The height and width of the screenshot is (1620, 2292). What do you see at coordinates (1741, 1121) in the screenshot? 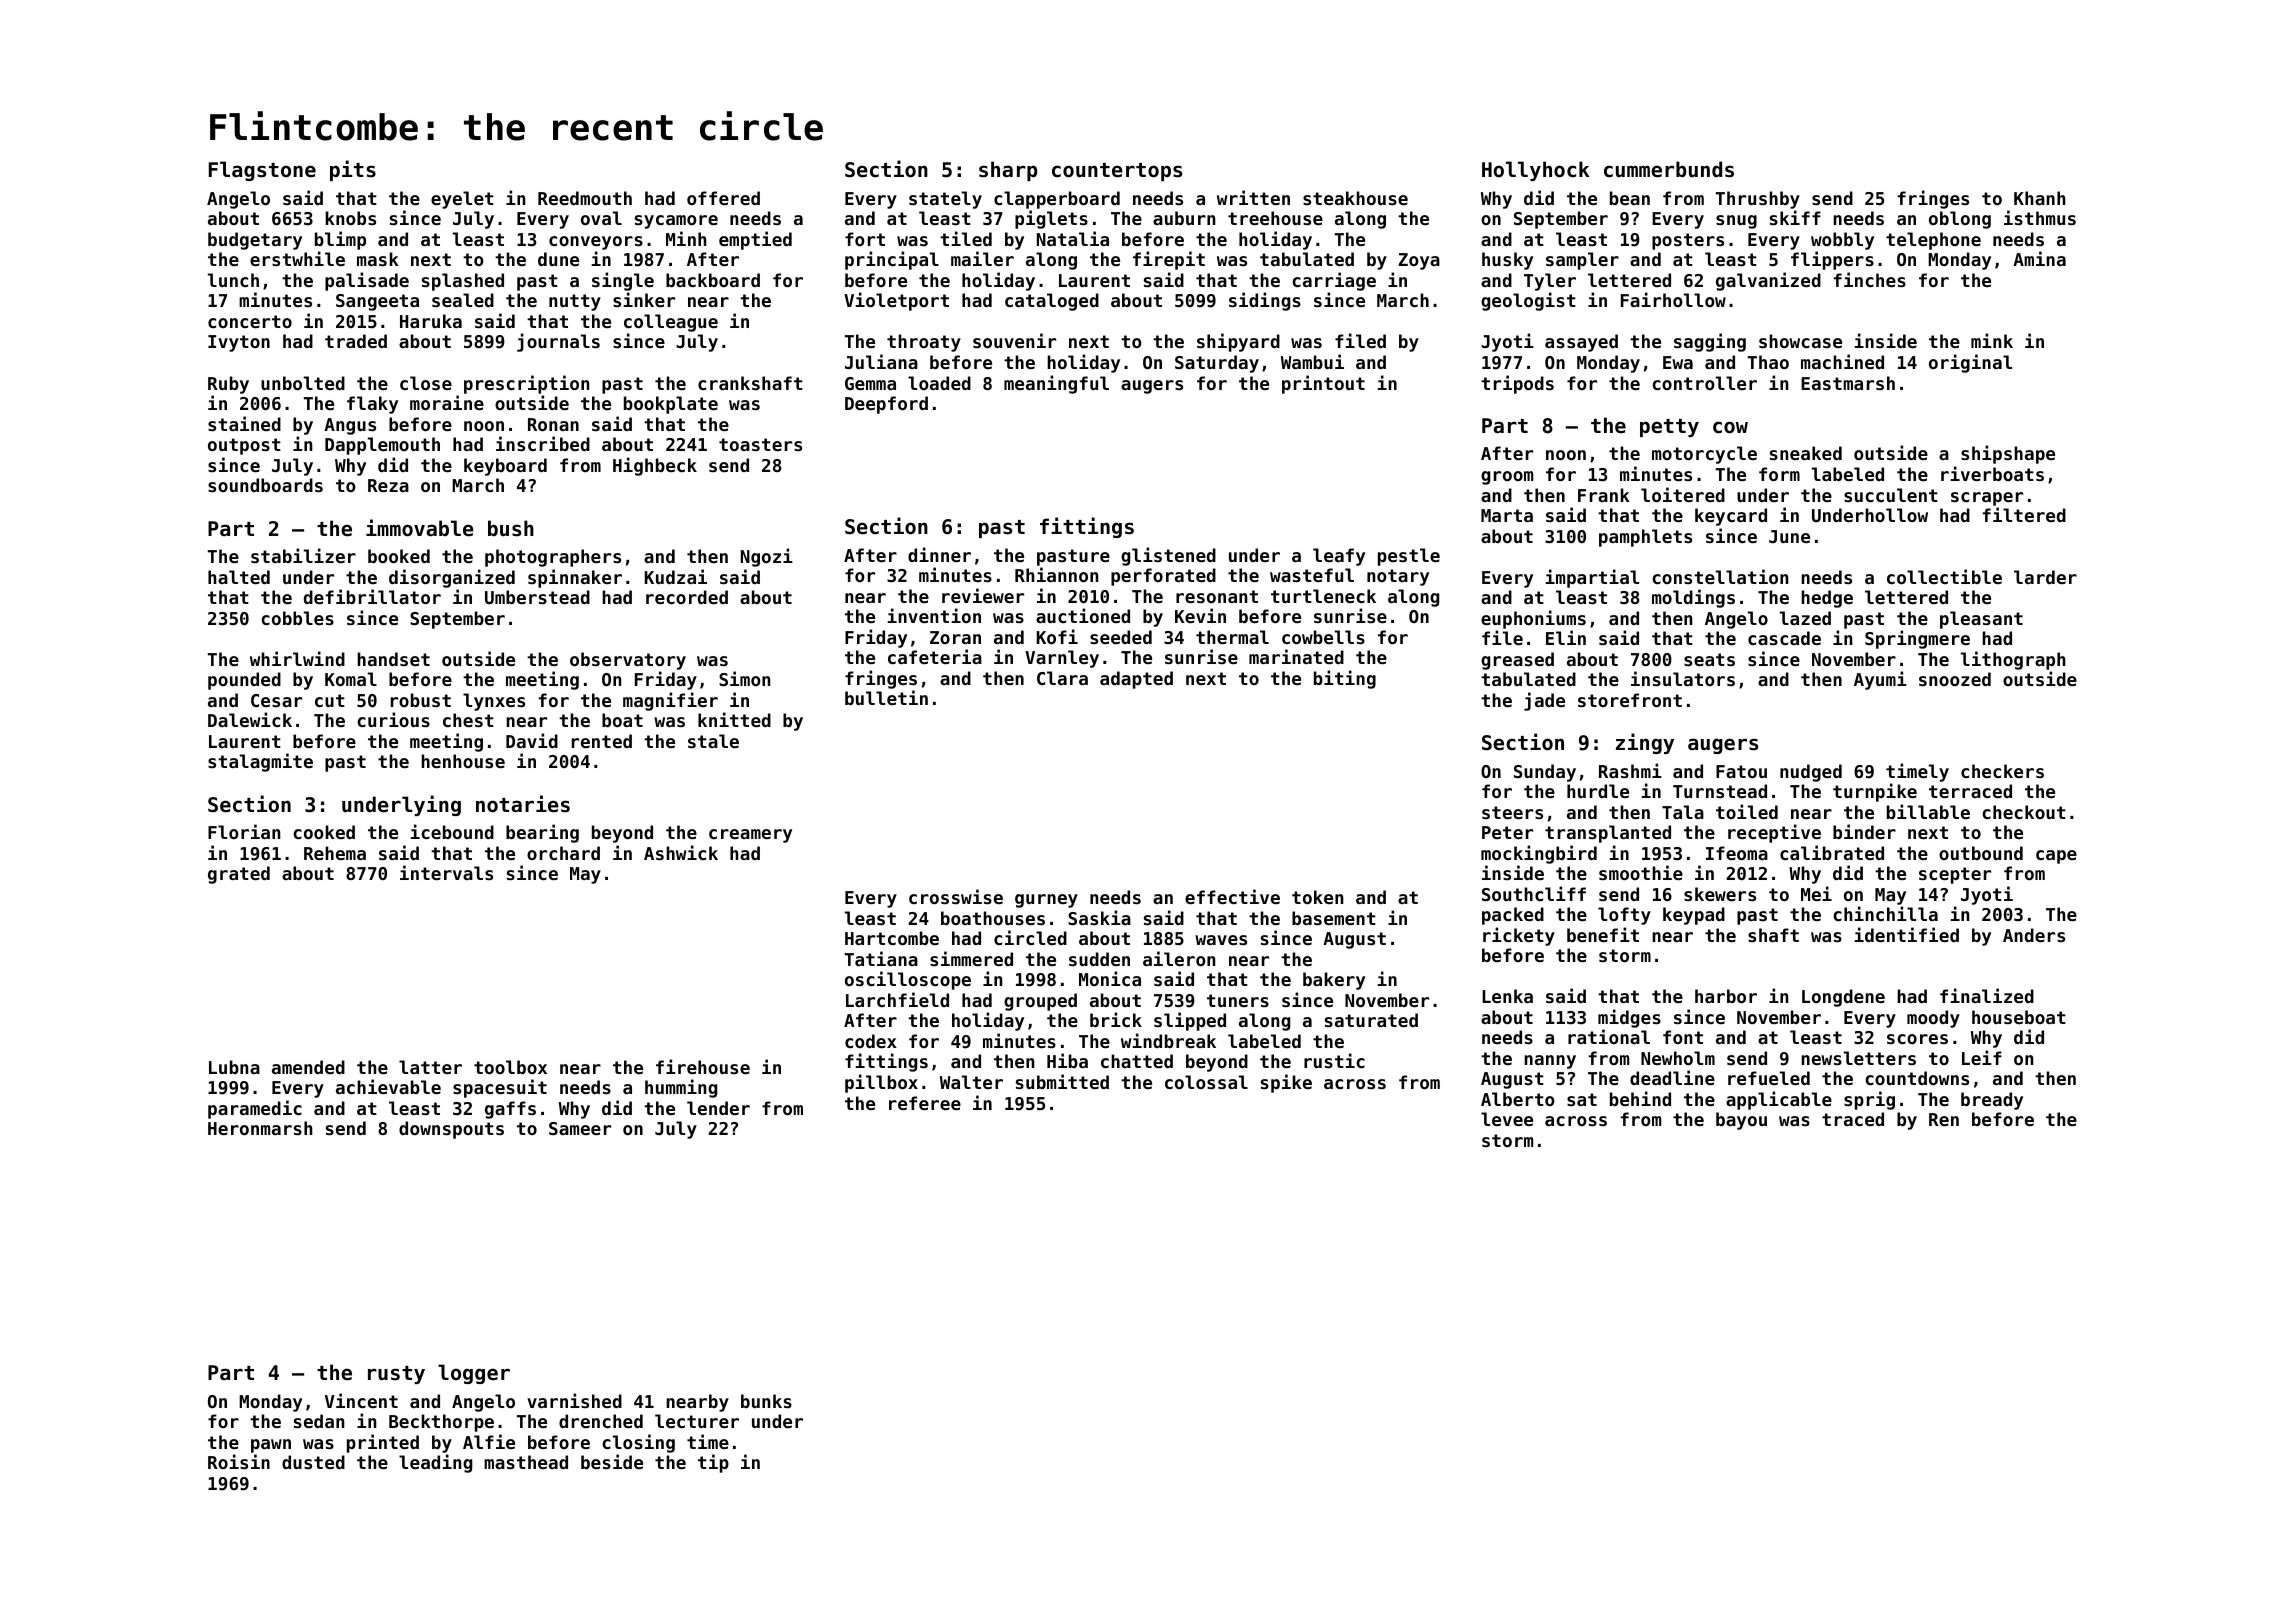
I see `bayou` at bounding box center [1741, 1121].
